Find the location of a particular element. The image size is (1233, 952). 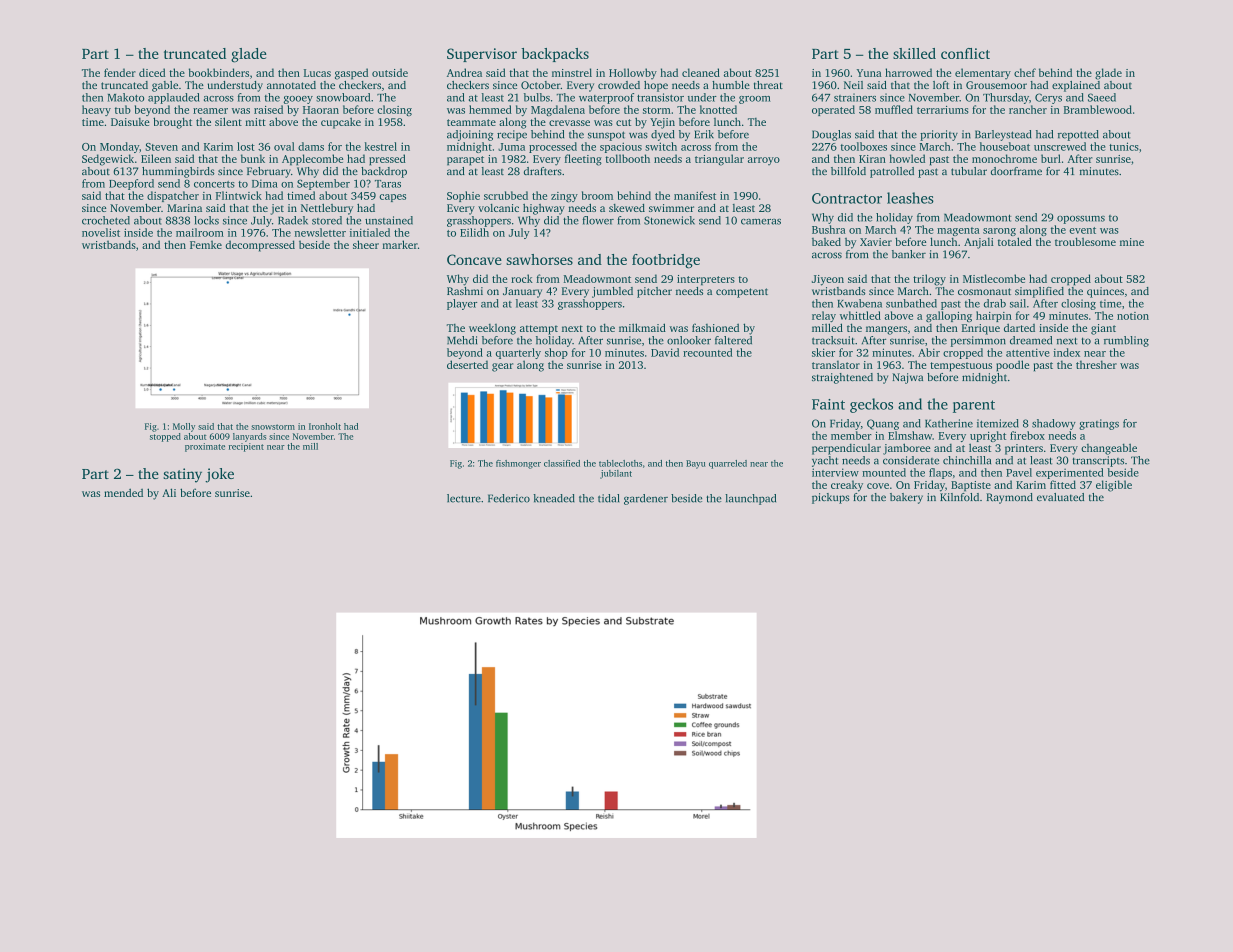

Mehdi is located at coordinates (462, 340).
